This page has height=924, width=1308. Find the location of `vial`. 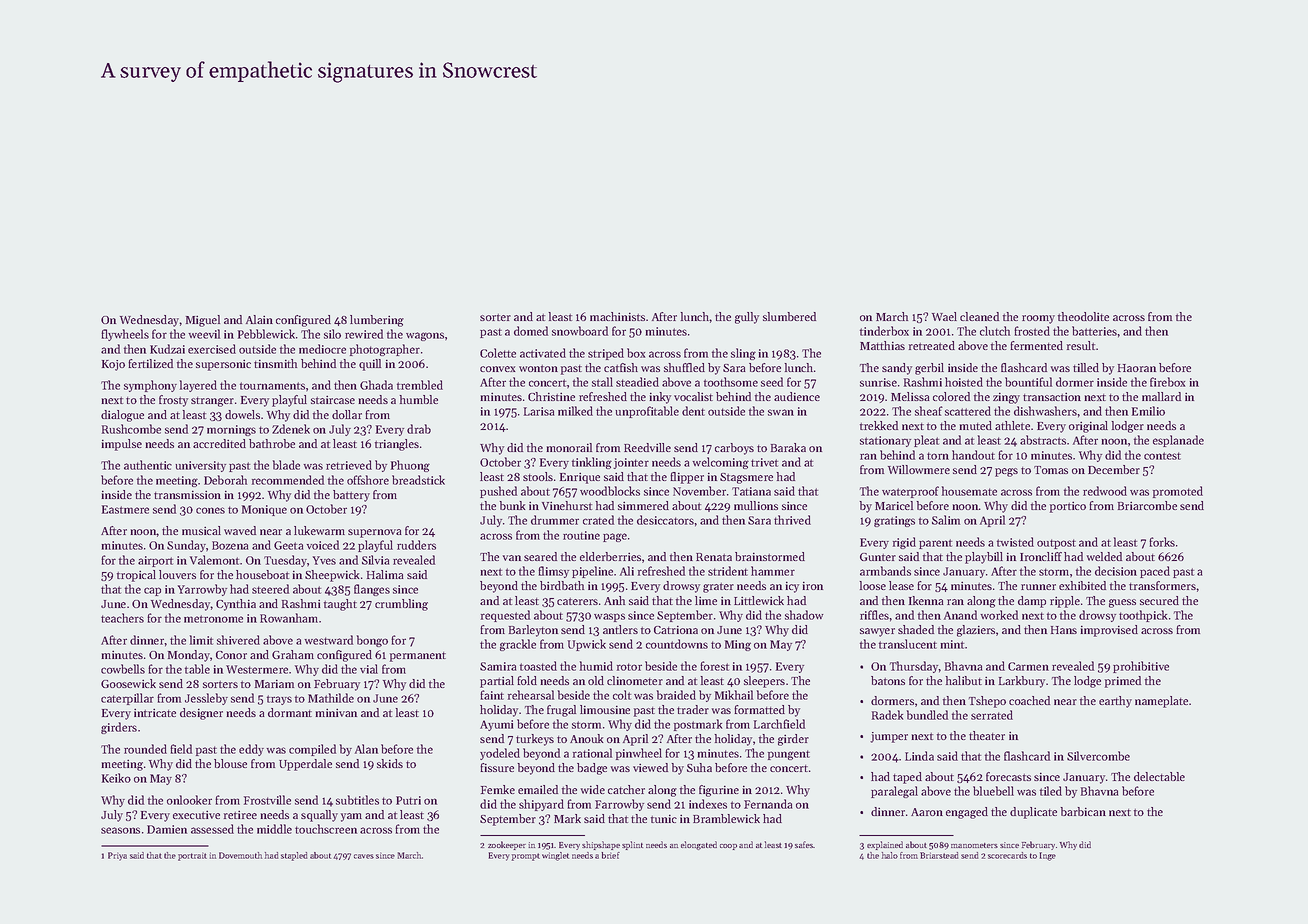

vial is located at coordinates (369, 669).
